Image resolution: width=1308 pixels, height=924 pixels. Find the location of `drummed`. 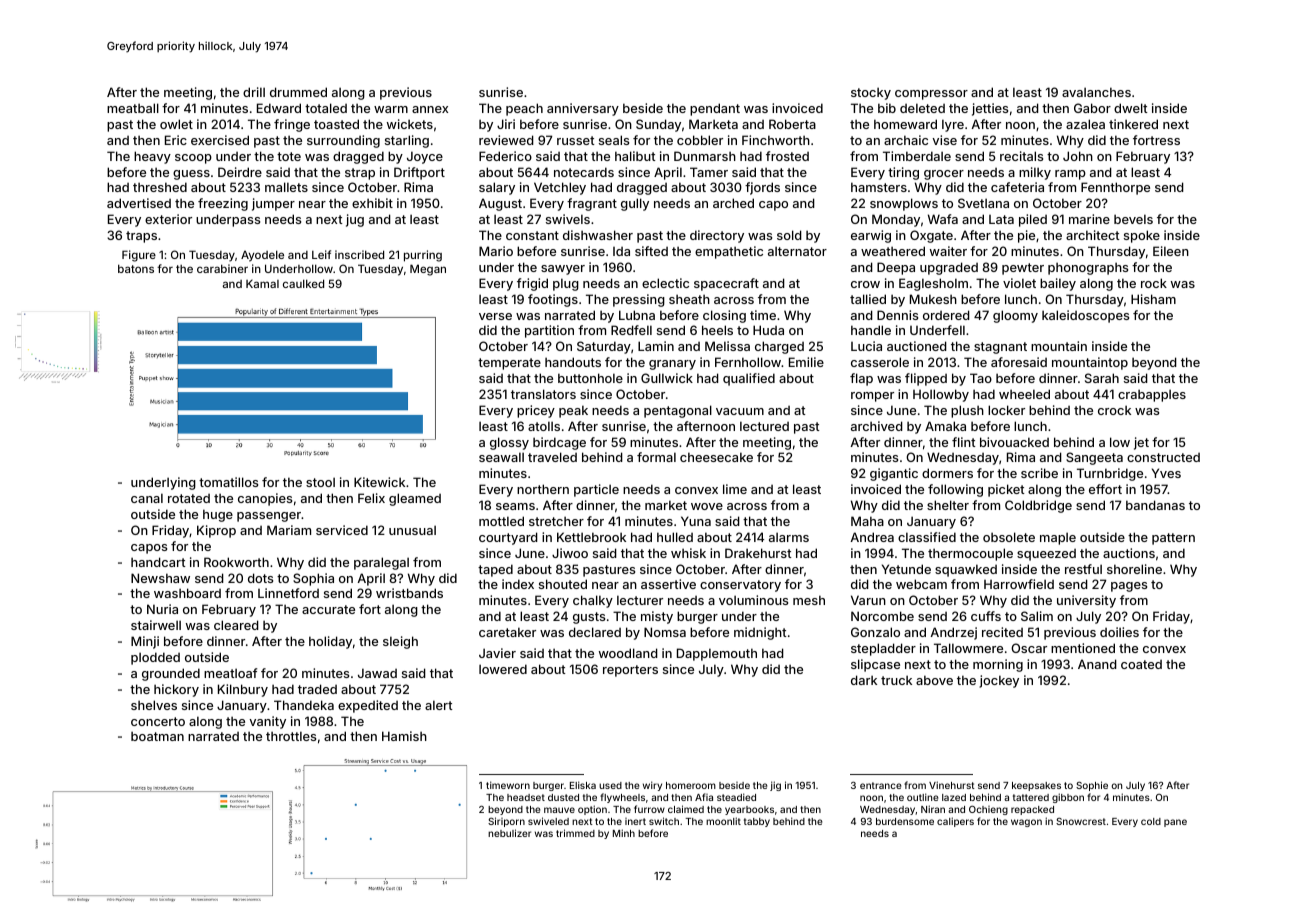

drummed is located at coordinates (298, 92).
